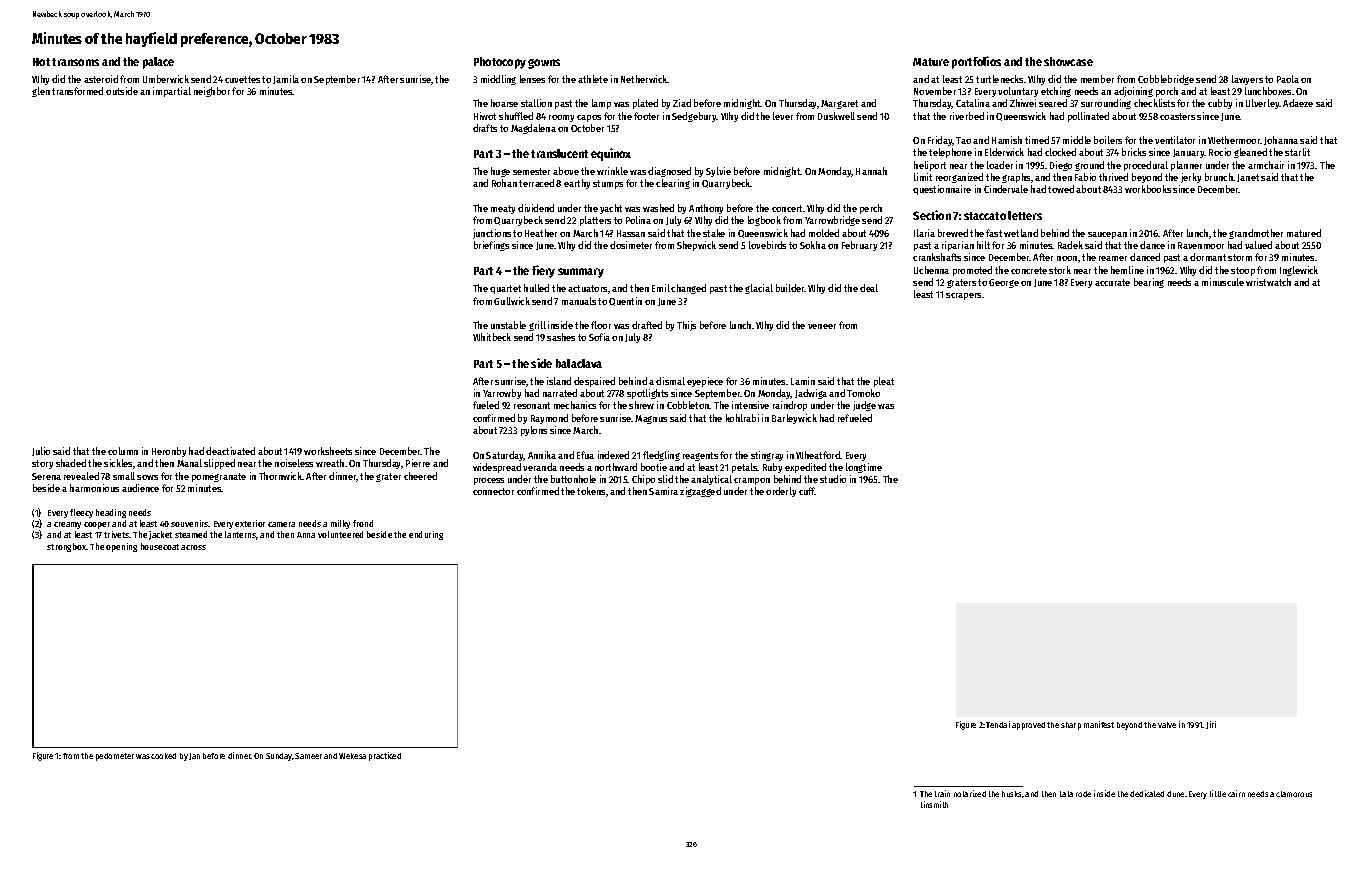  I want to click on Jiri, so click(1211, 725).
